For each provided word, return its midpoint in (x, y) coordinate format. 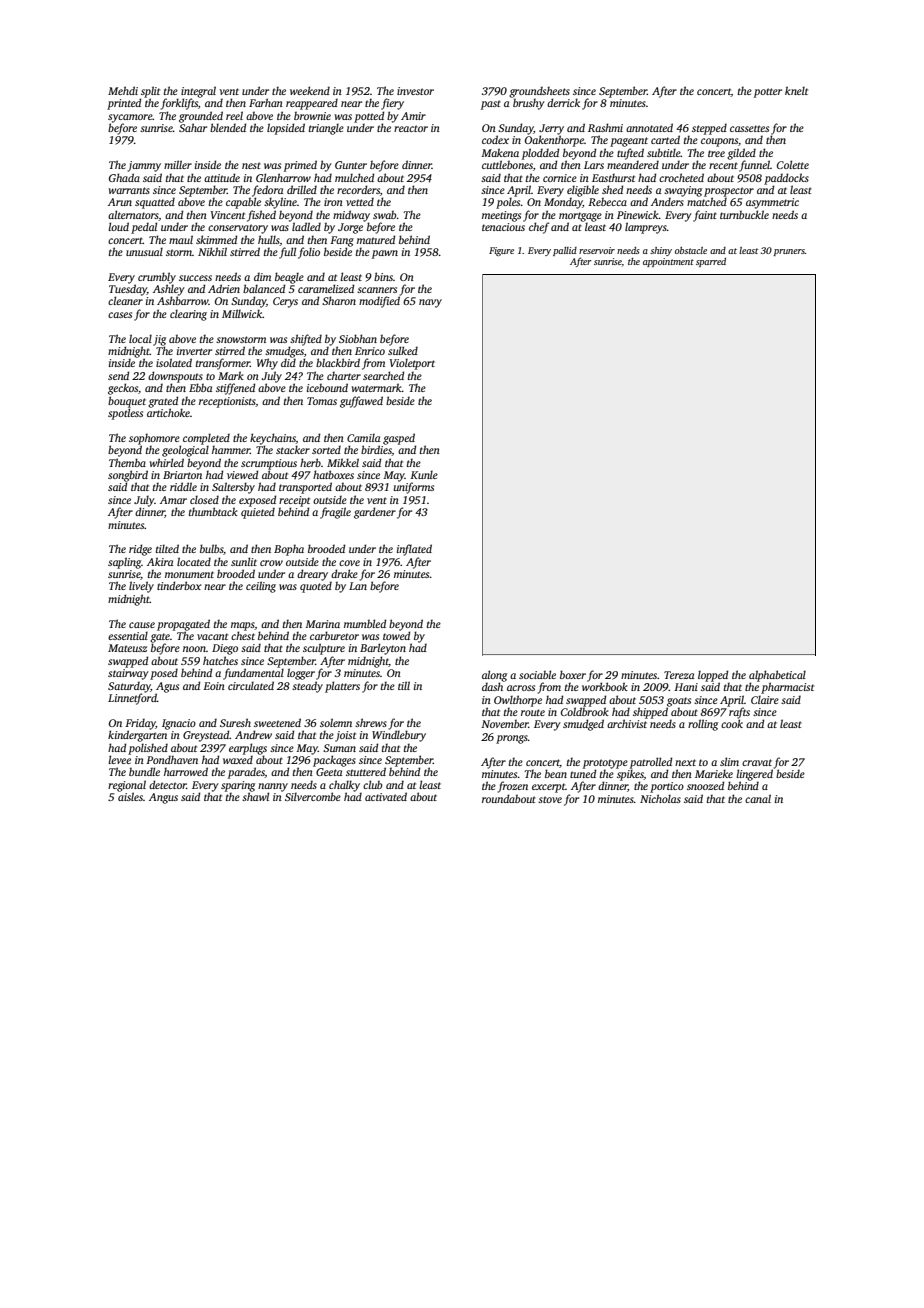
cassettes (749, 128)
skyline (280, 203)
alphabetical (777, 676)
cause (142, 625)
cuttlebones (507, 164)
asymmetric (772, 203)
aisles (130, 796)
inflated (414, 550)
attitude (222, 177)
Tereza (679, 675)
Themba (127, 462)
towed (396, 635)
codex (495, 139)
